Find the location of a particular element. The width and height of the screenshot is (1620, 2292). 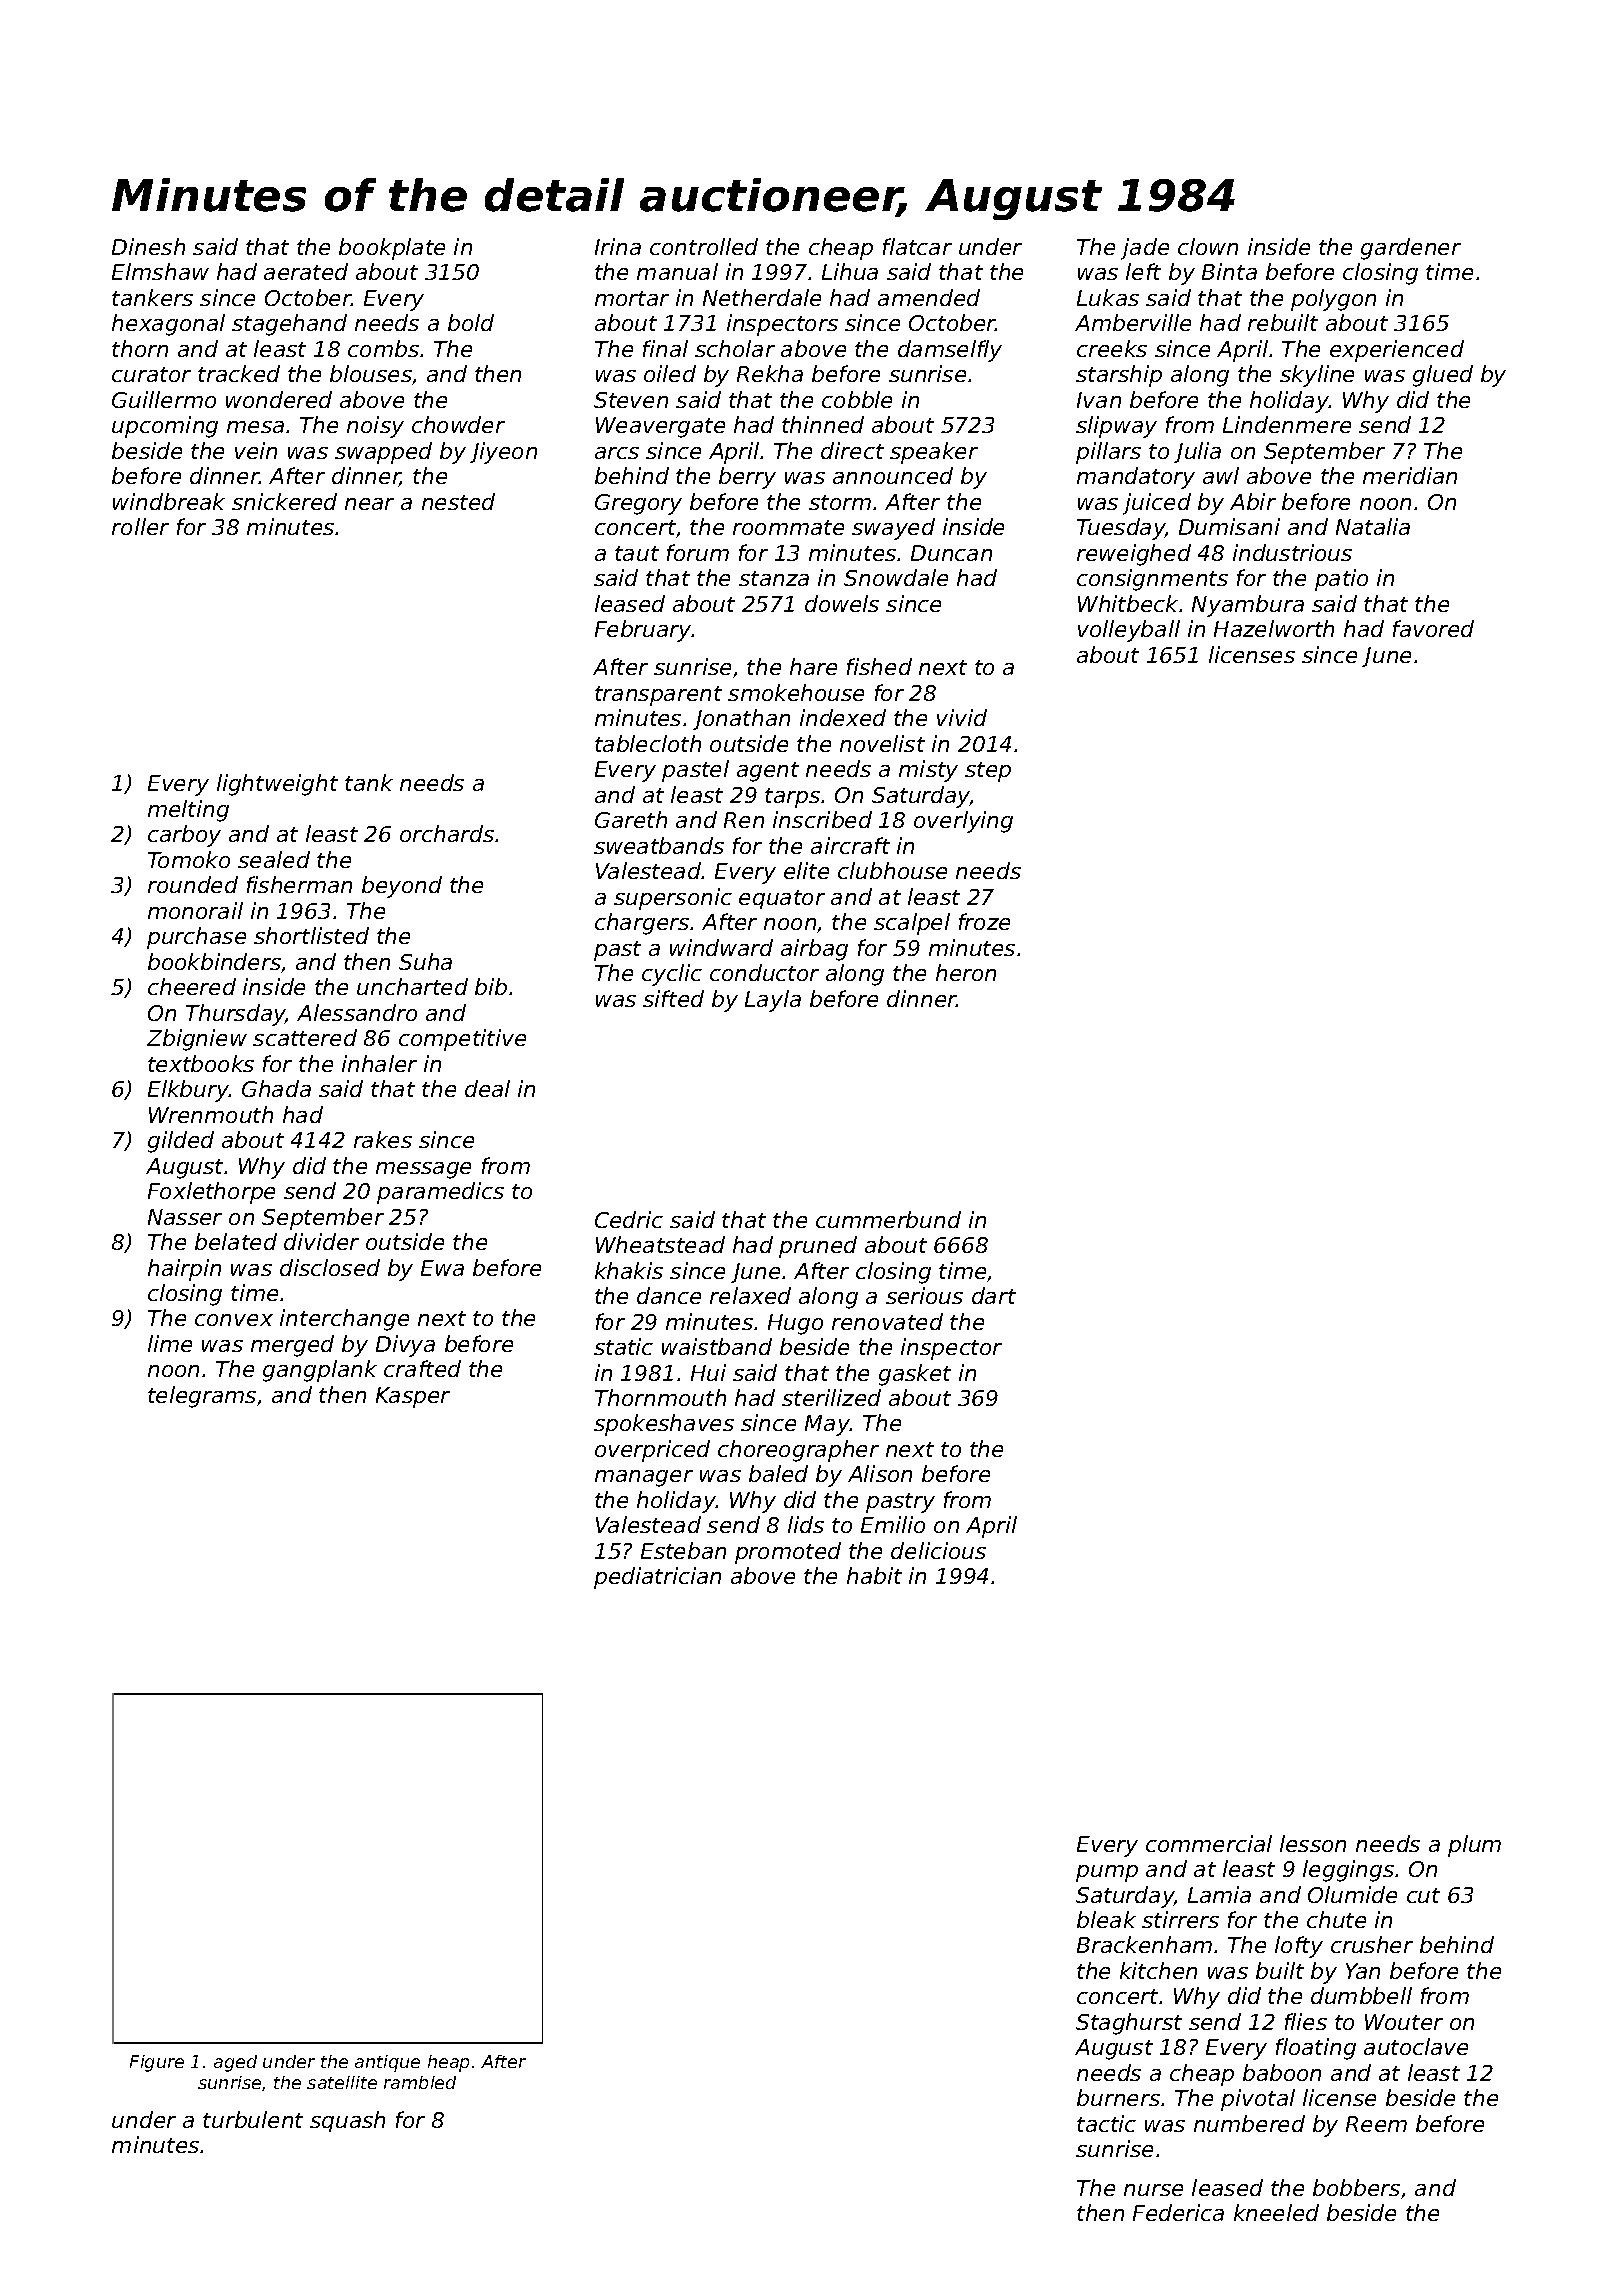

roller is located at coordinates (140, 526).
